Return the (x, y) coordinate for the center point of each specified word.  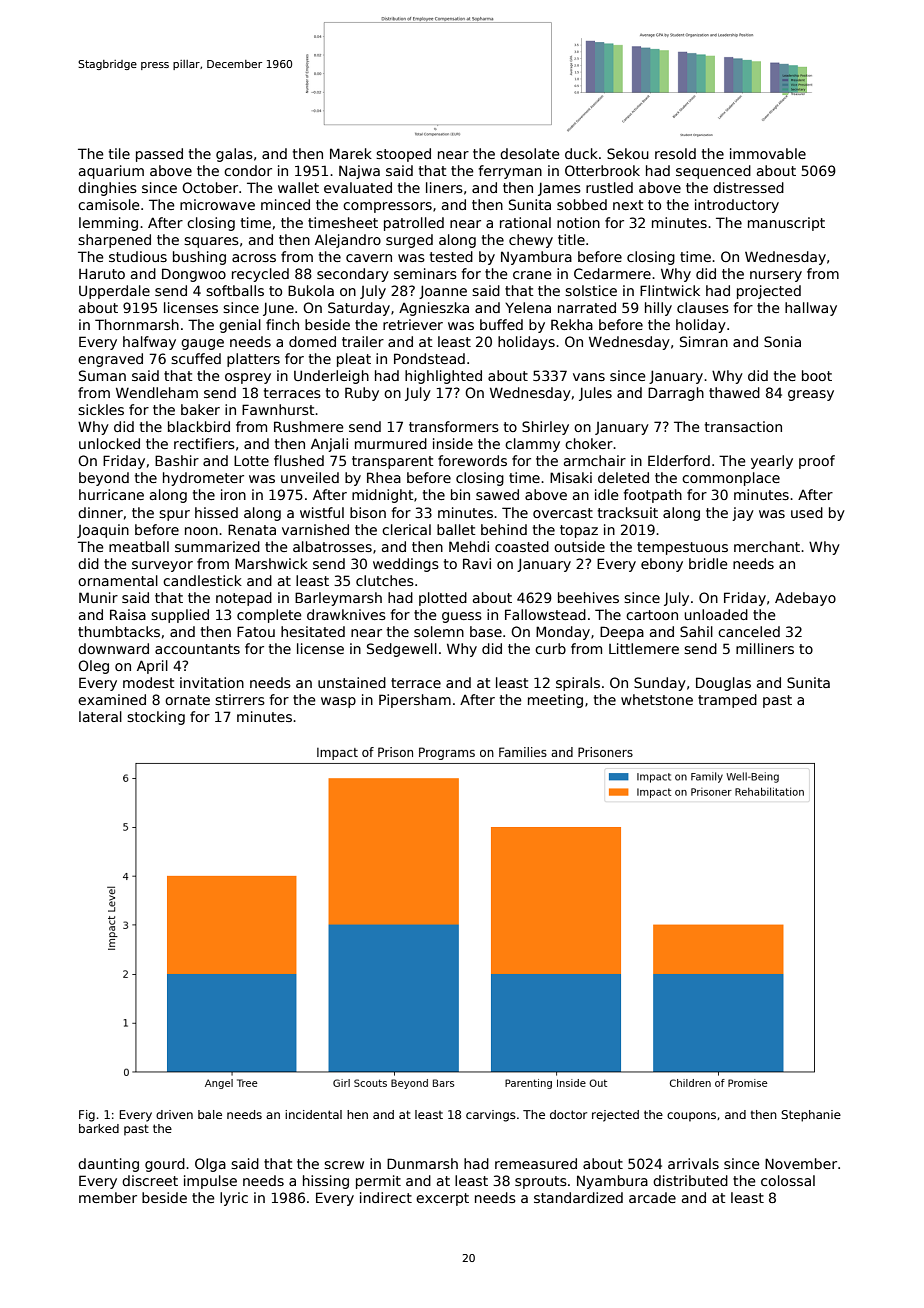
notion (578, 222)
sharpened (114, 241)
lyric (234, 1199)
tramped (727, 701)
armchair (595, 460)
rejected (615, 1116)
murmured (391, 443)
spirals (578, 684)
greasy (811, 395)
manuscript (786, 224)
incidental (313, 1114)
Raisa (128, 614)
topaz (579, 531)
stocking (156, 718)
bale (210, 1114)
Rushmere (309, 426)
